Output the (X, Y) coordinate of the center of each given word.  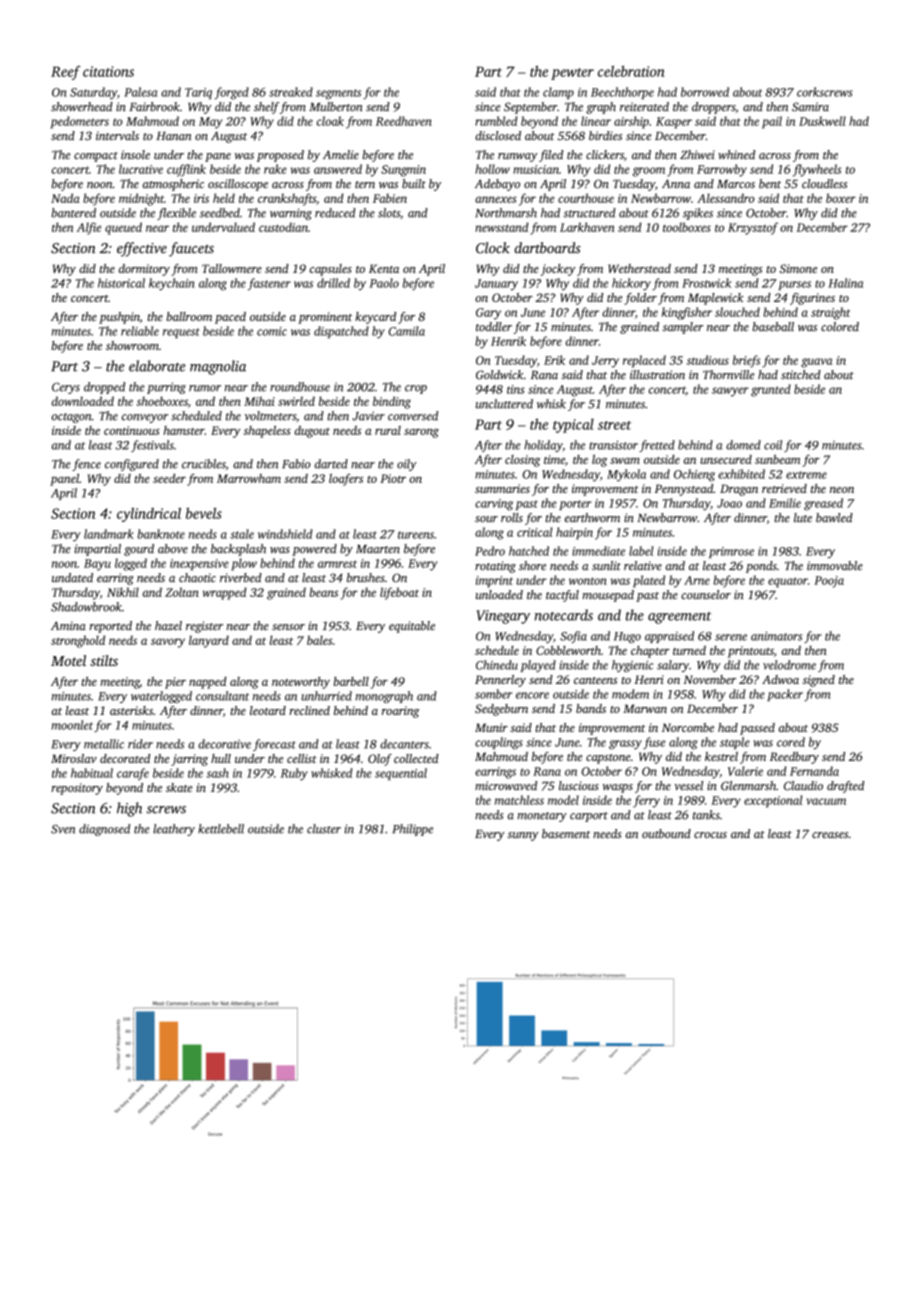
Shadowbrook (86, 607)
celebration (631, 71)
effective (142, 249)
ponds (761, 567)
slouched (737, 312)
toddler (494, 327)
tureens (416, 535)
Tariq (198, 93)
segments (338, 94)
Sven (63, 829)
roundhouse (300, 387)
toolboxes (687, 227)
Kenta (384, 268)
